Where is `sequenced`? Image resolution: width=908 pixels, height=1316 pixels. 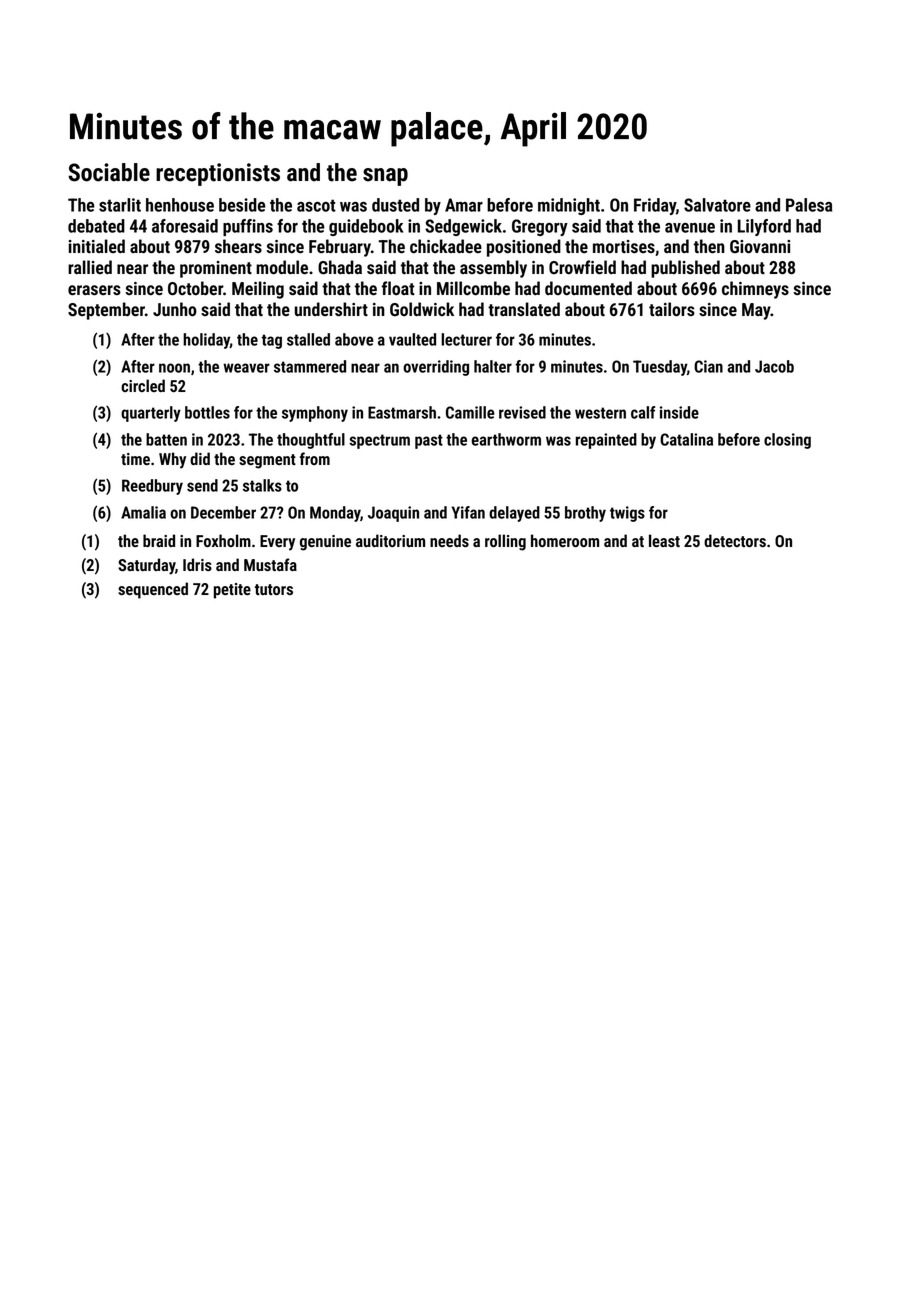
sequenced is located at coordinates (153, 590).
